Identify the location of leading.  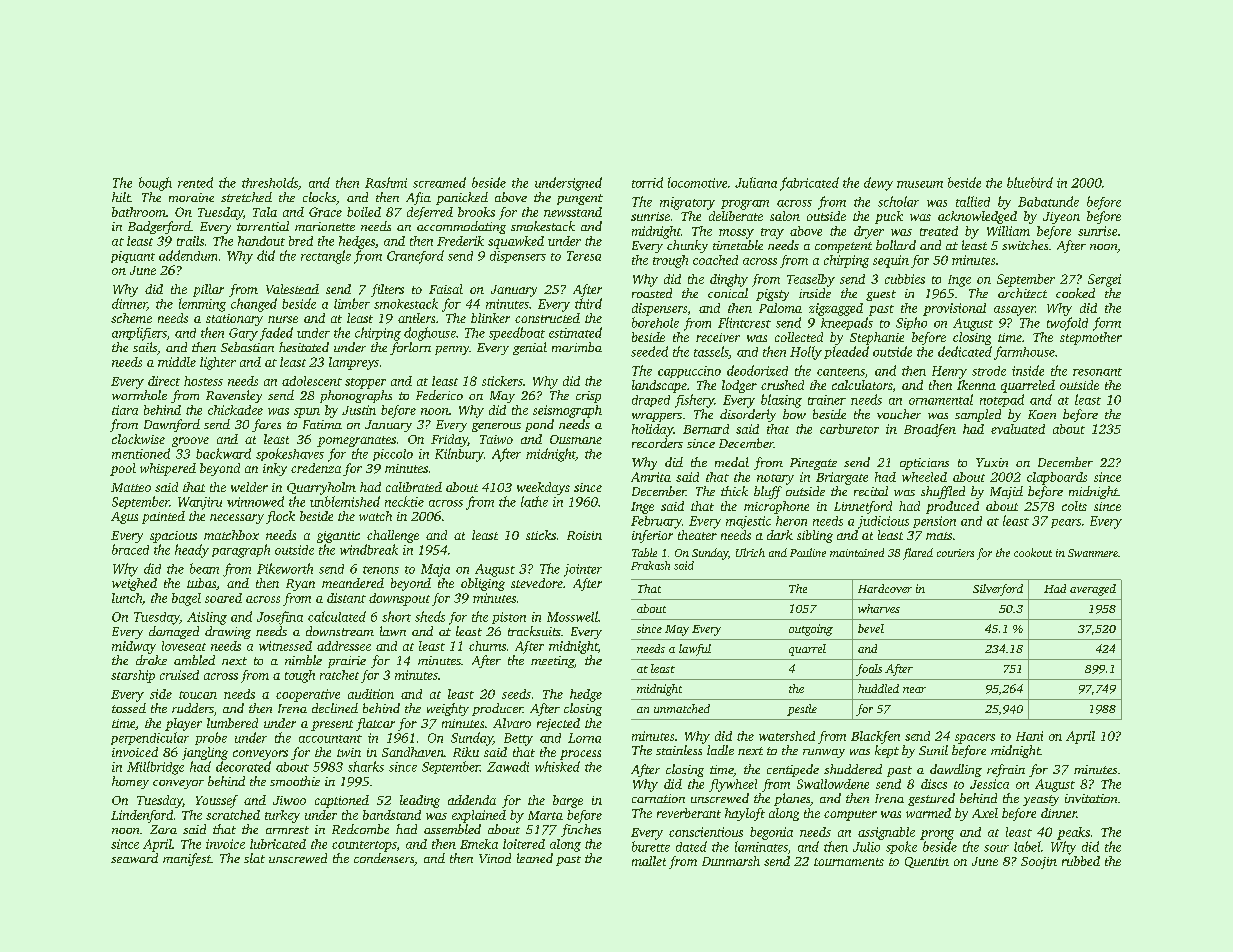
(420, 801).
